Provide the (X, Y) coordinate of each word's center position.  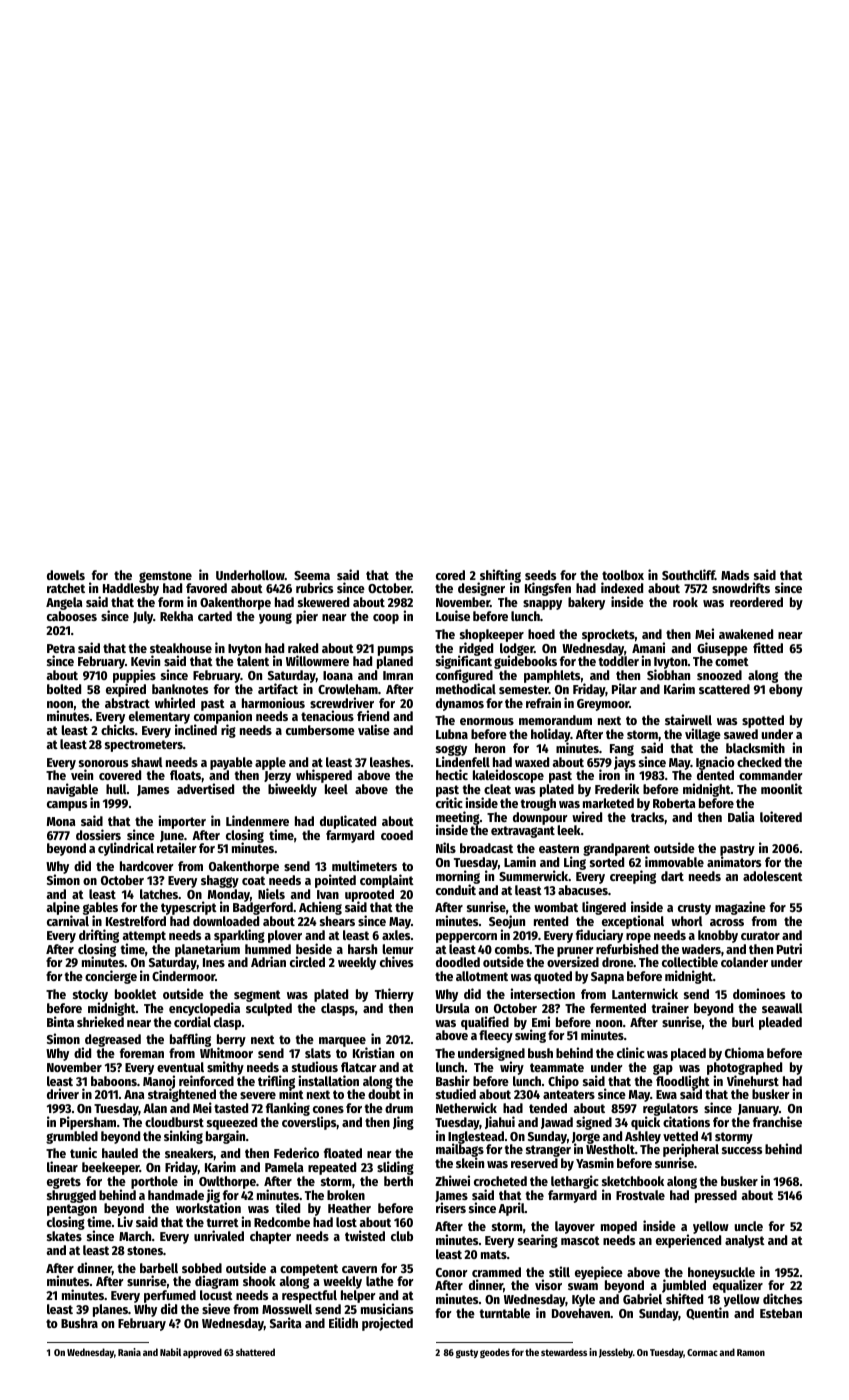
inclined (196, 730)
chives (396, 961)
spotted (763, 721)
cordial (192, 1021)
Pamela (284, 1167)
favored (206, 588)
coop (386, 619)
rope (638, 938)
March (135, 1236)
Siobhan (668, 675)
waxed (532, 762)
